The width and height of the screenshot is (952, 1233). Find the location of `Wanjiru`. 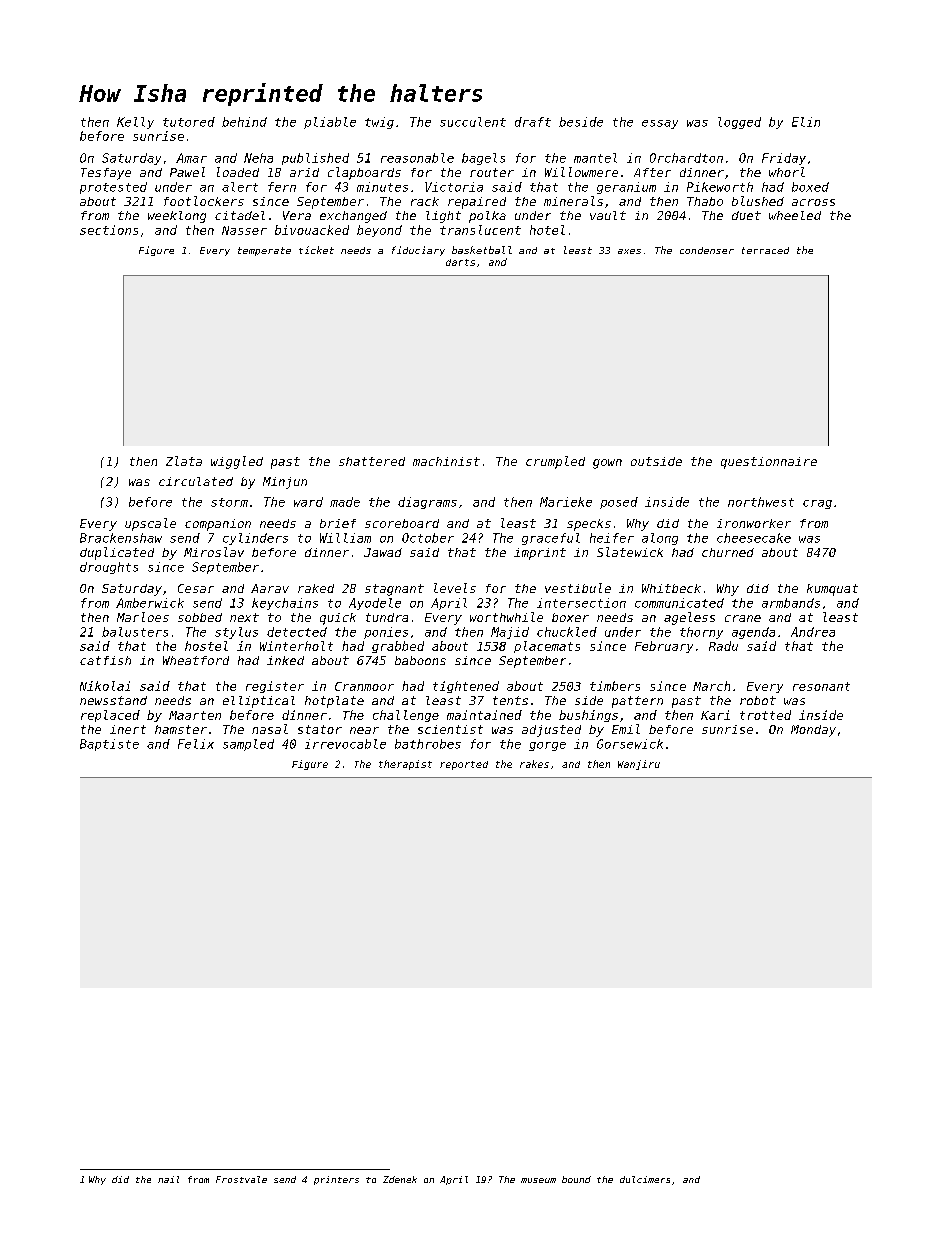

Wanjiru is located at coordinates (639, 765).
